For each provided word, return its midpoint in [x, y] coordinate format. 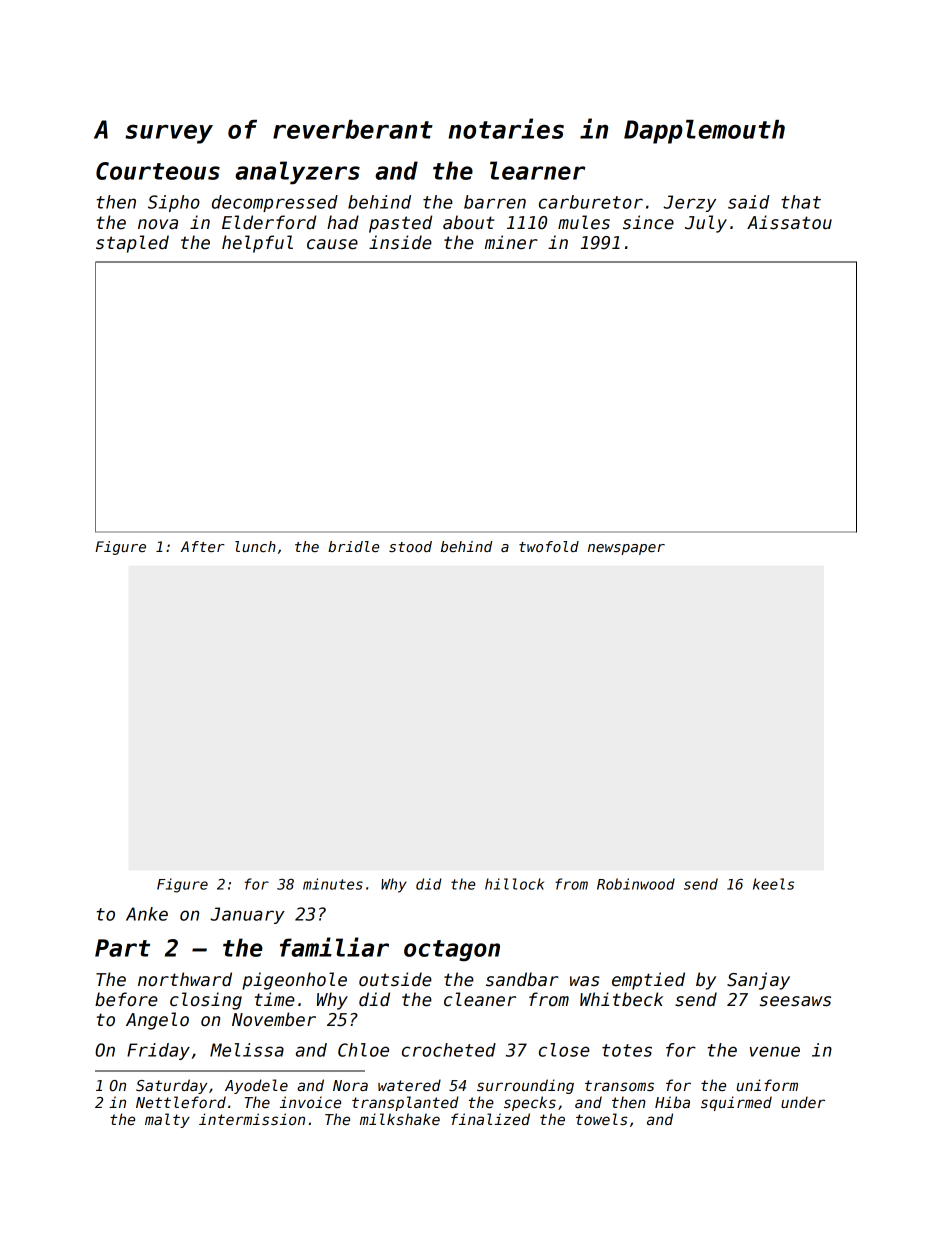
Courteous [158, 171]
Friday [158, 1051]
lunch [255, 546]
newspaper [626, 549]
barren [495, 202]
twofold [549, 546]
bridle [353, 546]
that [801, 202]
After [203, 546]
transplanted [405, 1103]
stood [410, 546]
